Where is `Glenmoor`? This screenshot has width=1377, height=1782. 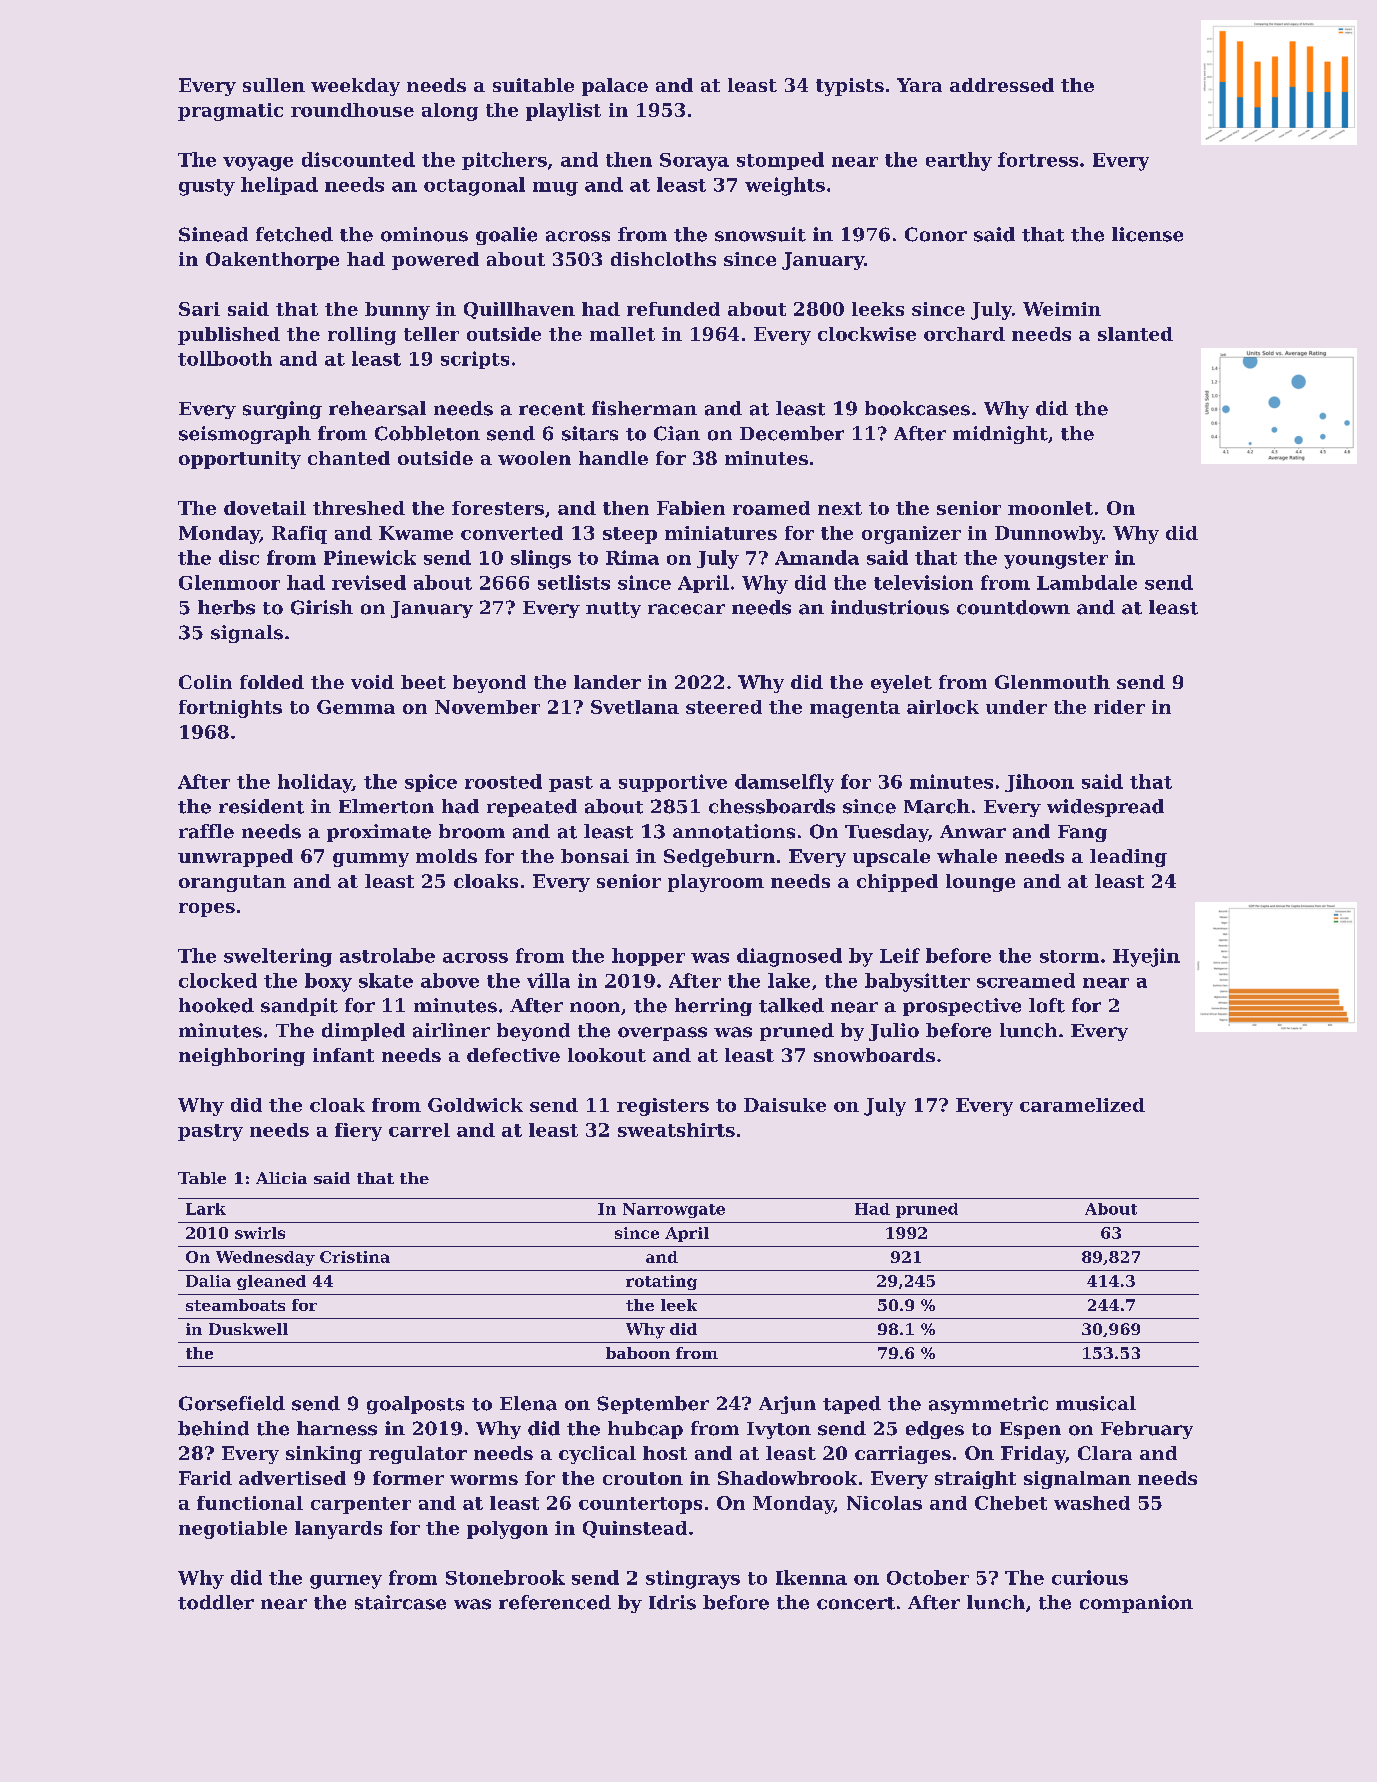 Glenmoor is located at coordinates (229, 582).
